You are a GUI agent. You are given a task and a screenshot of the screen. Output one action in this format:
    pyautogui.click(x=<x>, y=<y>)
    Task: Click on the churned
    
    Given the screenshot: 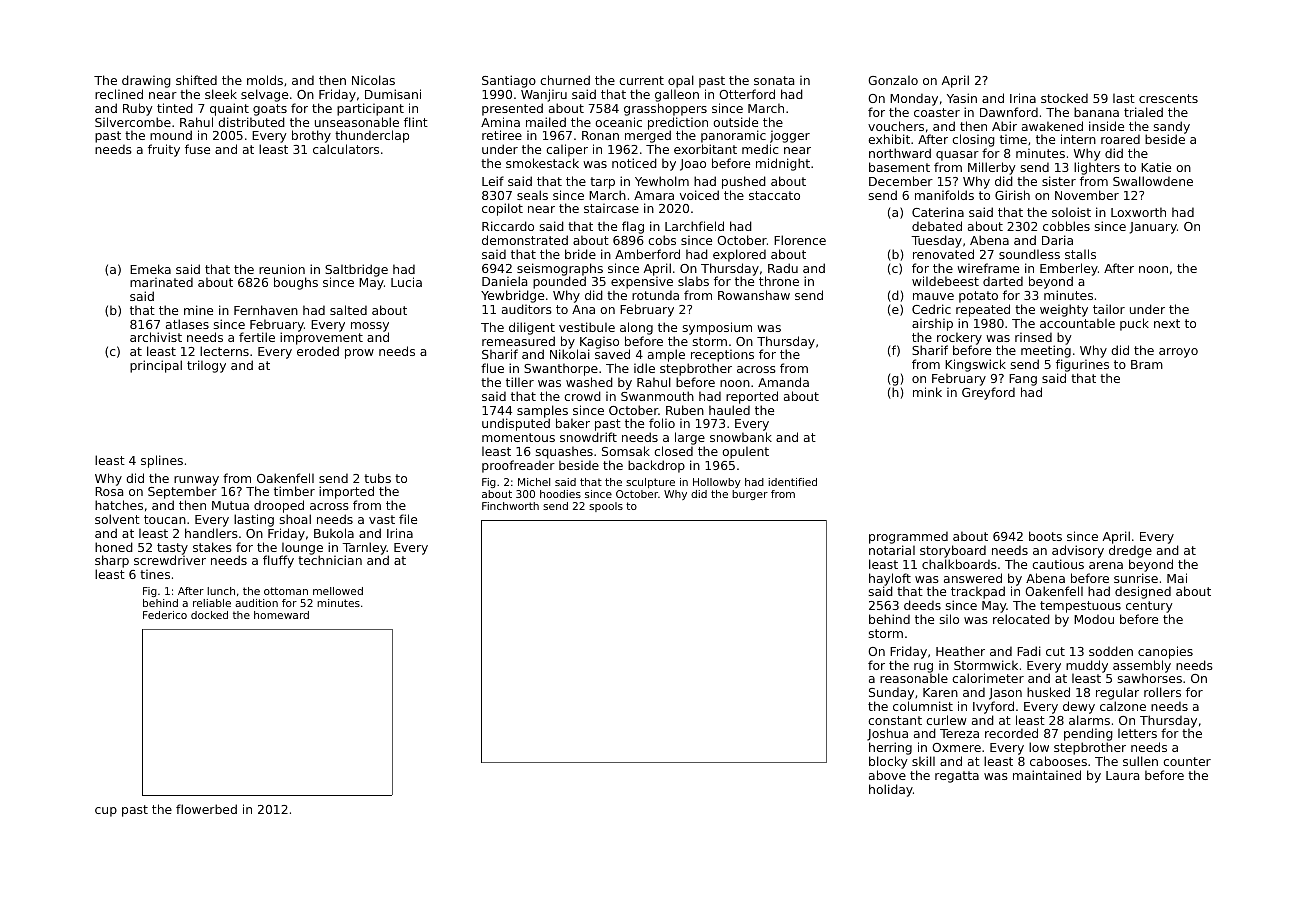 What is the action you would take?
    pyautogui.click(x=565, y=80)
